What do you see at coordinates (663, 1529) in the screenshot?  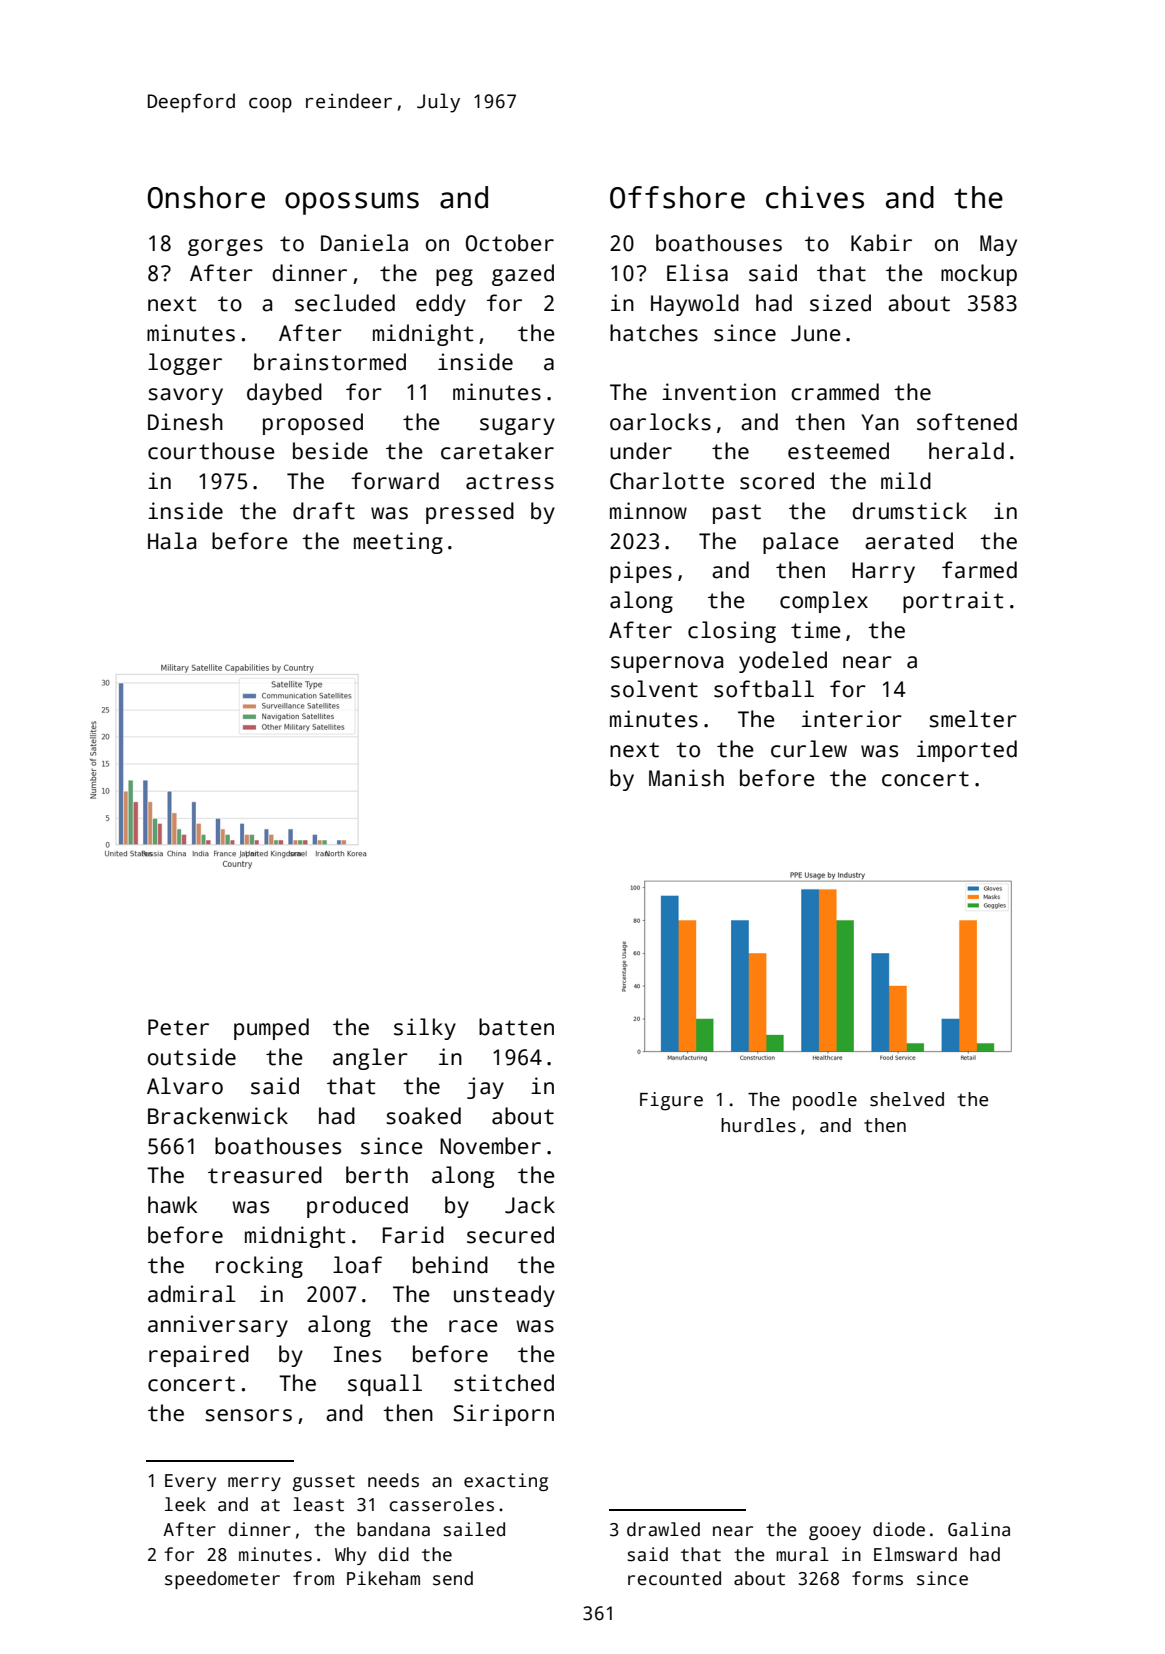 I see `drawled` at bounding box center [663, 1529].
